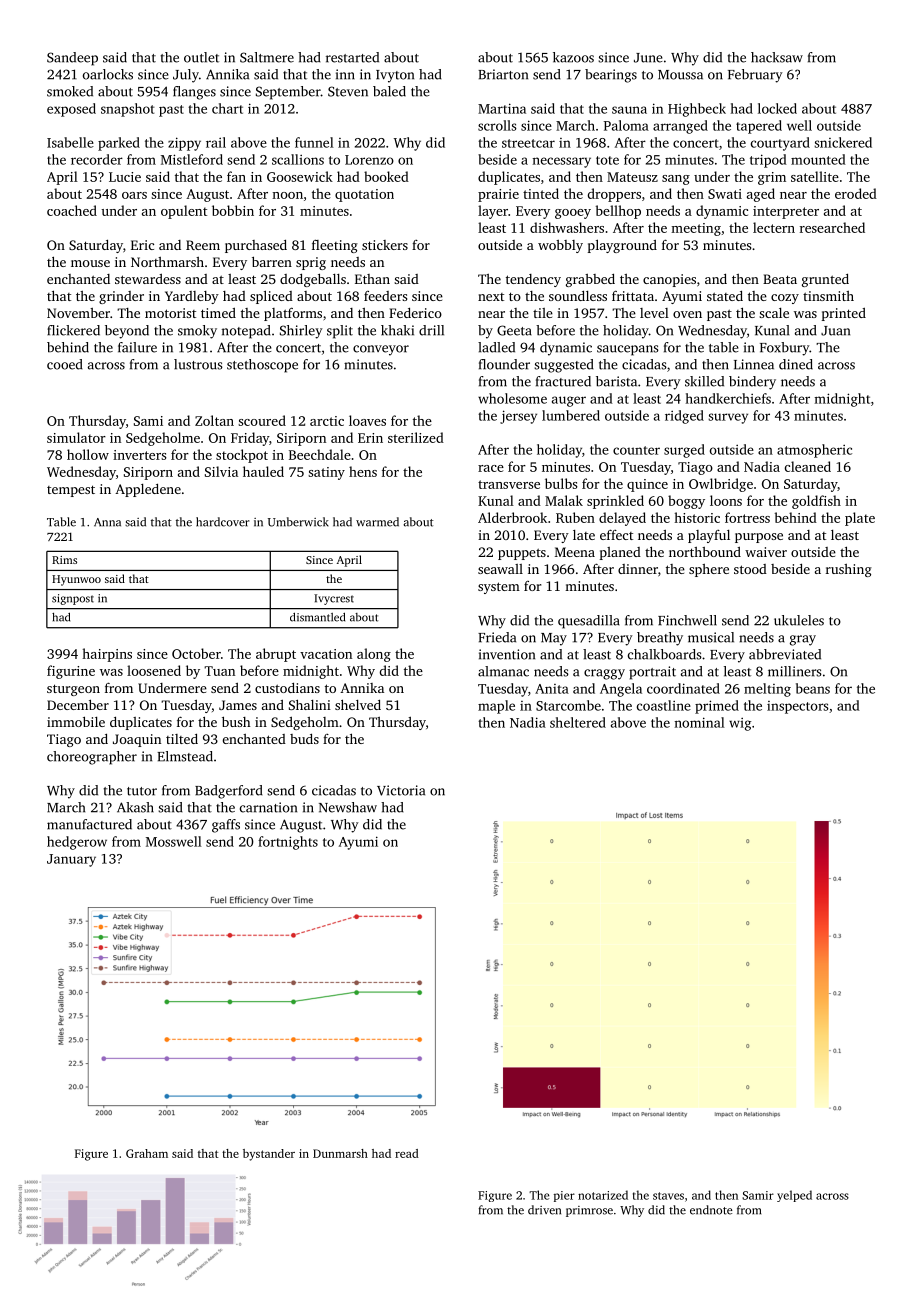  I want to click on meeting, so click(696, 229).
